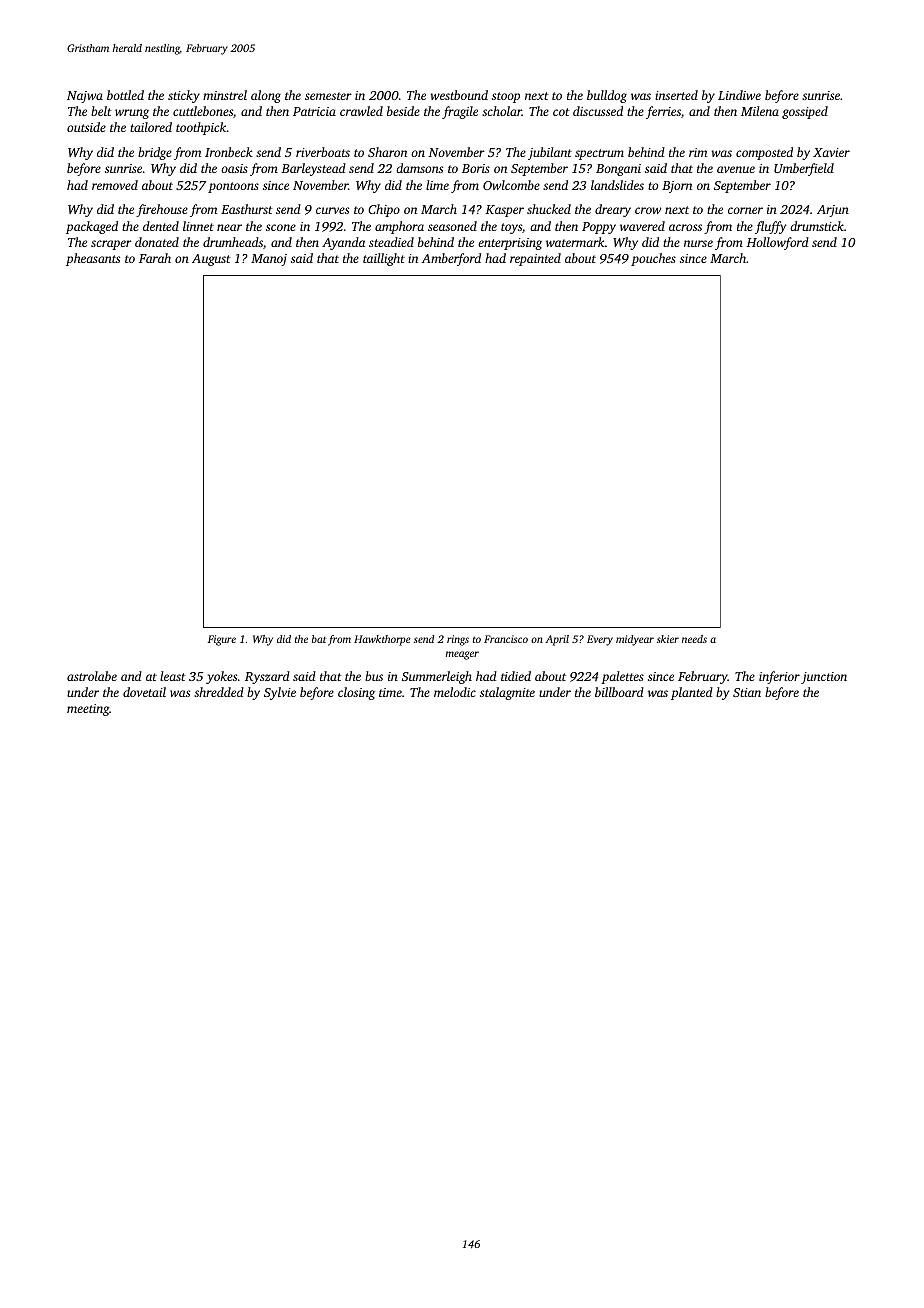  I want to click on Francisco, so click(506, 639).
